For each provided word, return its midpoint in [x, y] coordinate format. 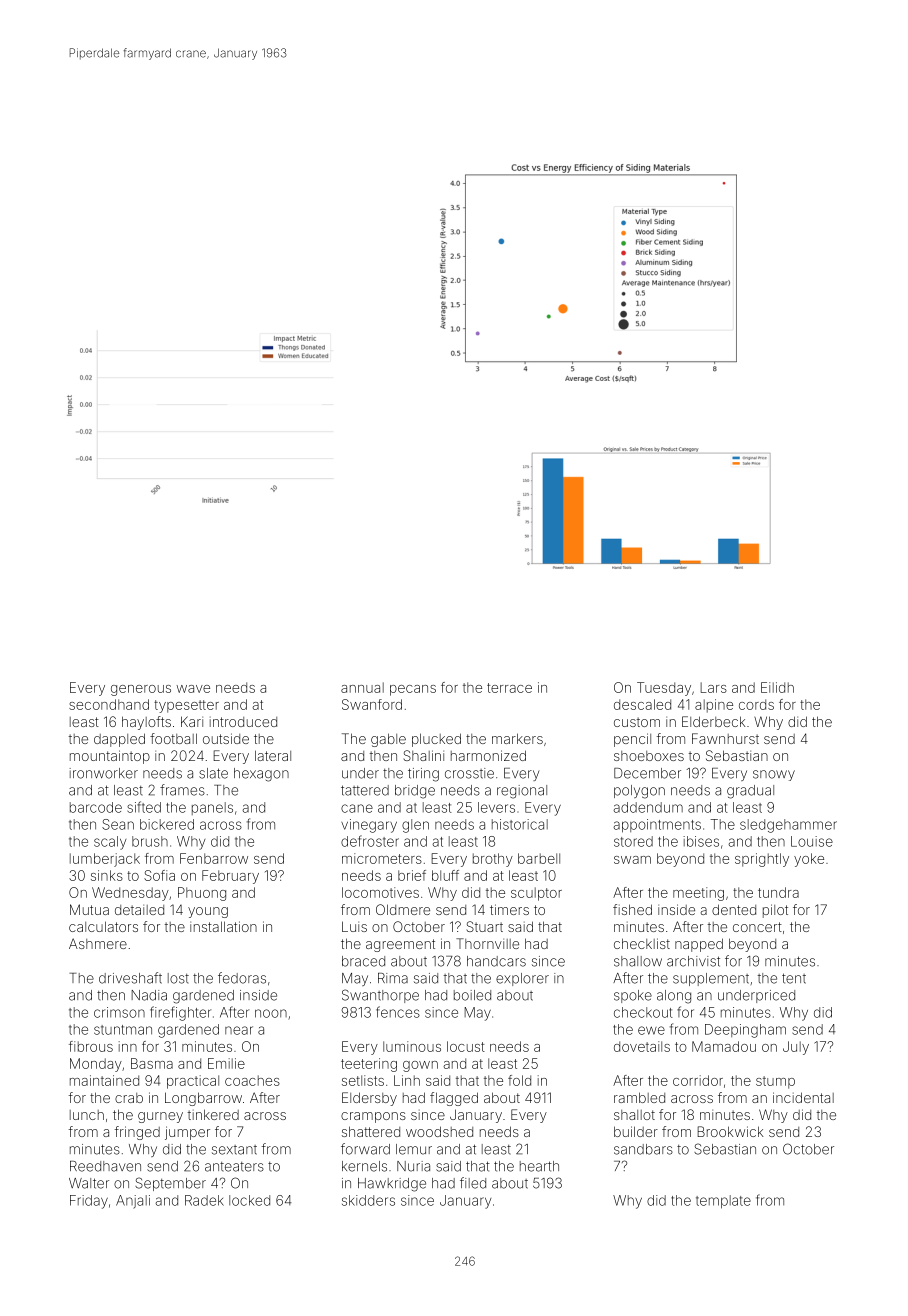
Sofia [159, 875]
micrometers [382, 858]
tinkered [213, 1114]
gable [388, 740]
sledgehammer [788, 826]
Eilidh [777, 687]
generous [141, 690]
